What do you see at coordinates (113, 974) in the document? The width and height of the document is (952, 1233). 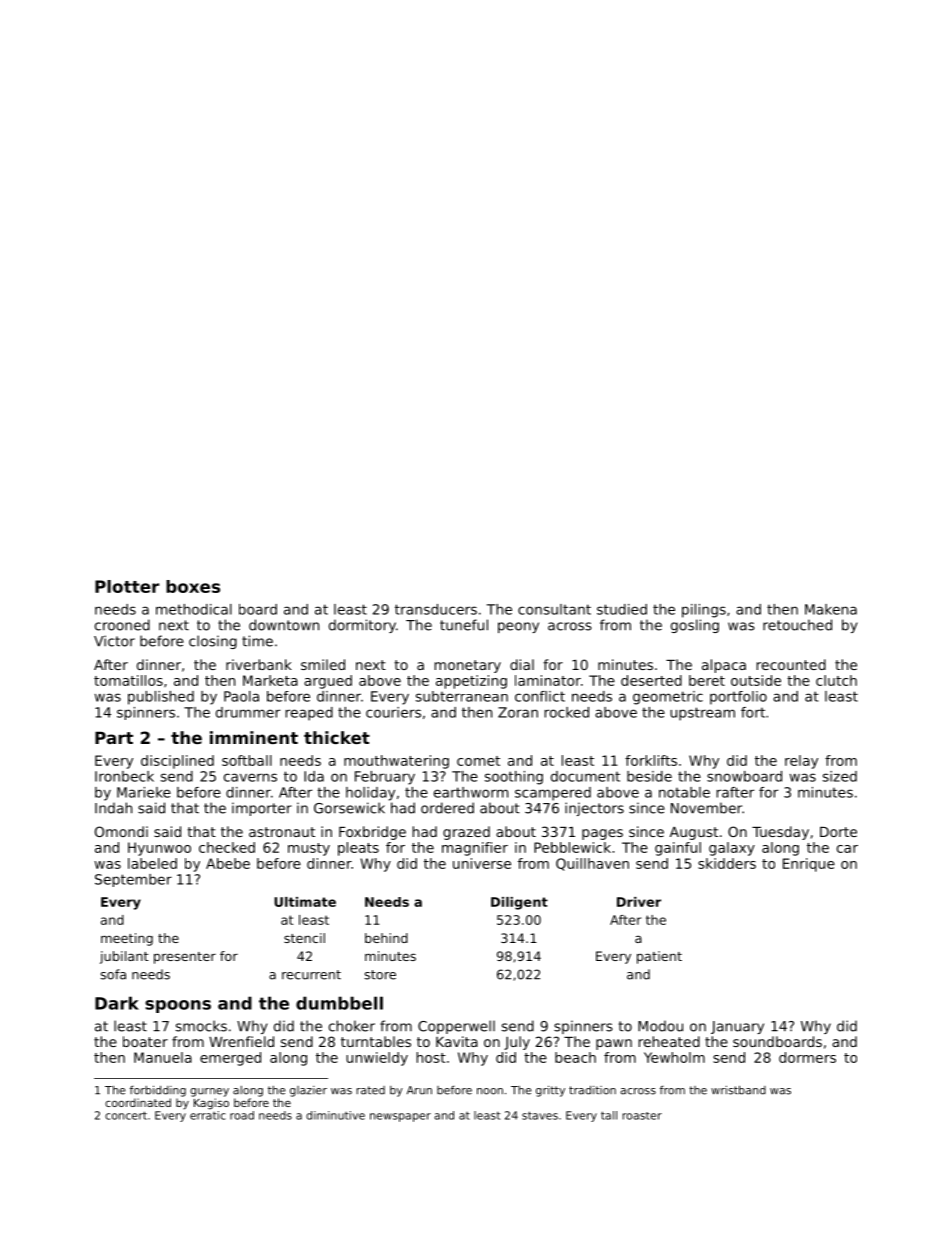 I see `sofa` at bounding box center [113, 974].
